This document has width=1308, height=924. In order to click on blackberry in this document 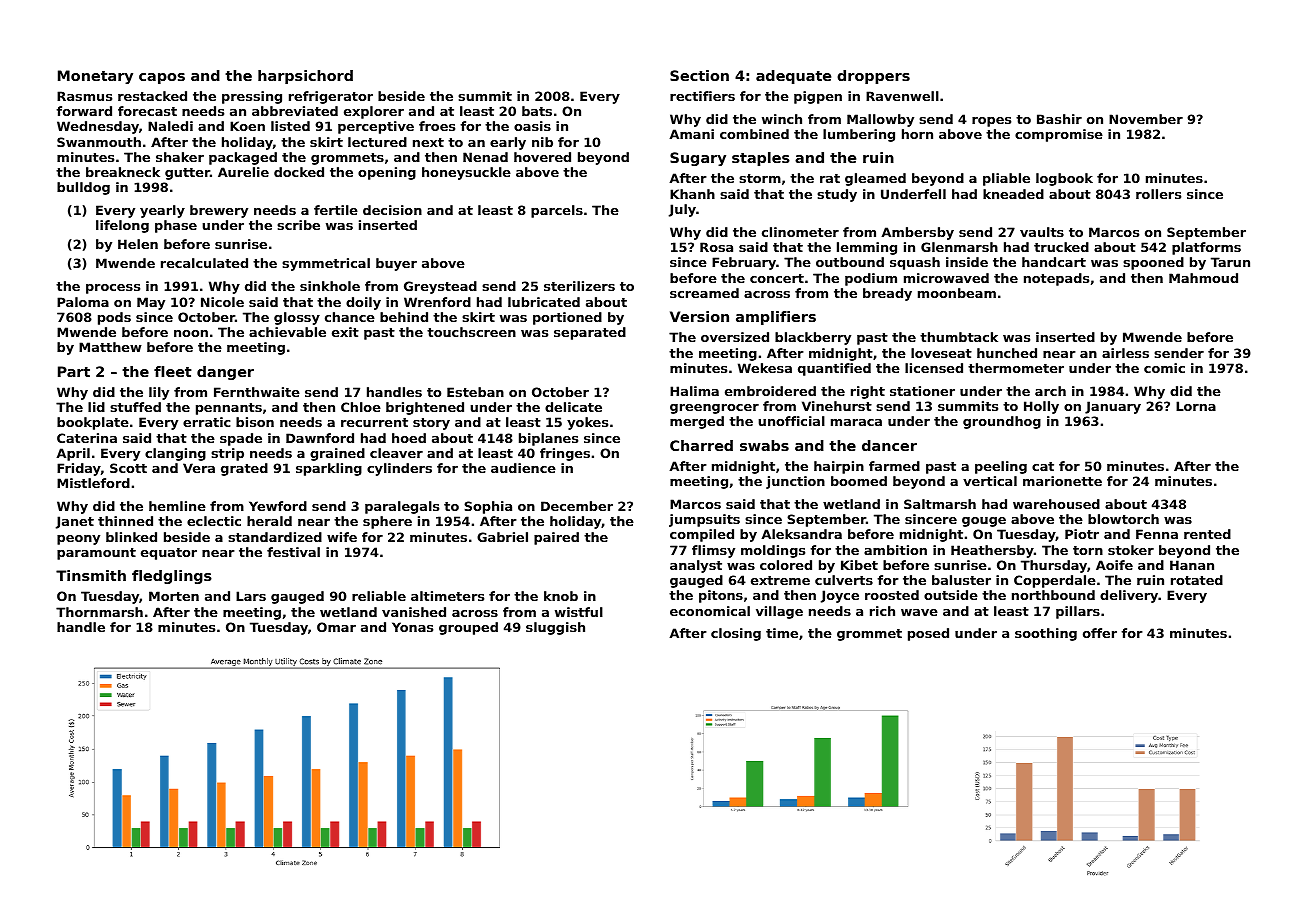, I will do `click(813, 338)`.
